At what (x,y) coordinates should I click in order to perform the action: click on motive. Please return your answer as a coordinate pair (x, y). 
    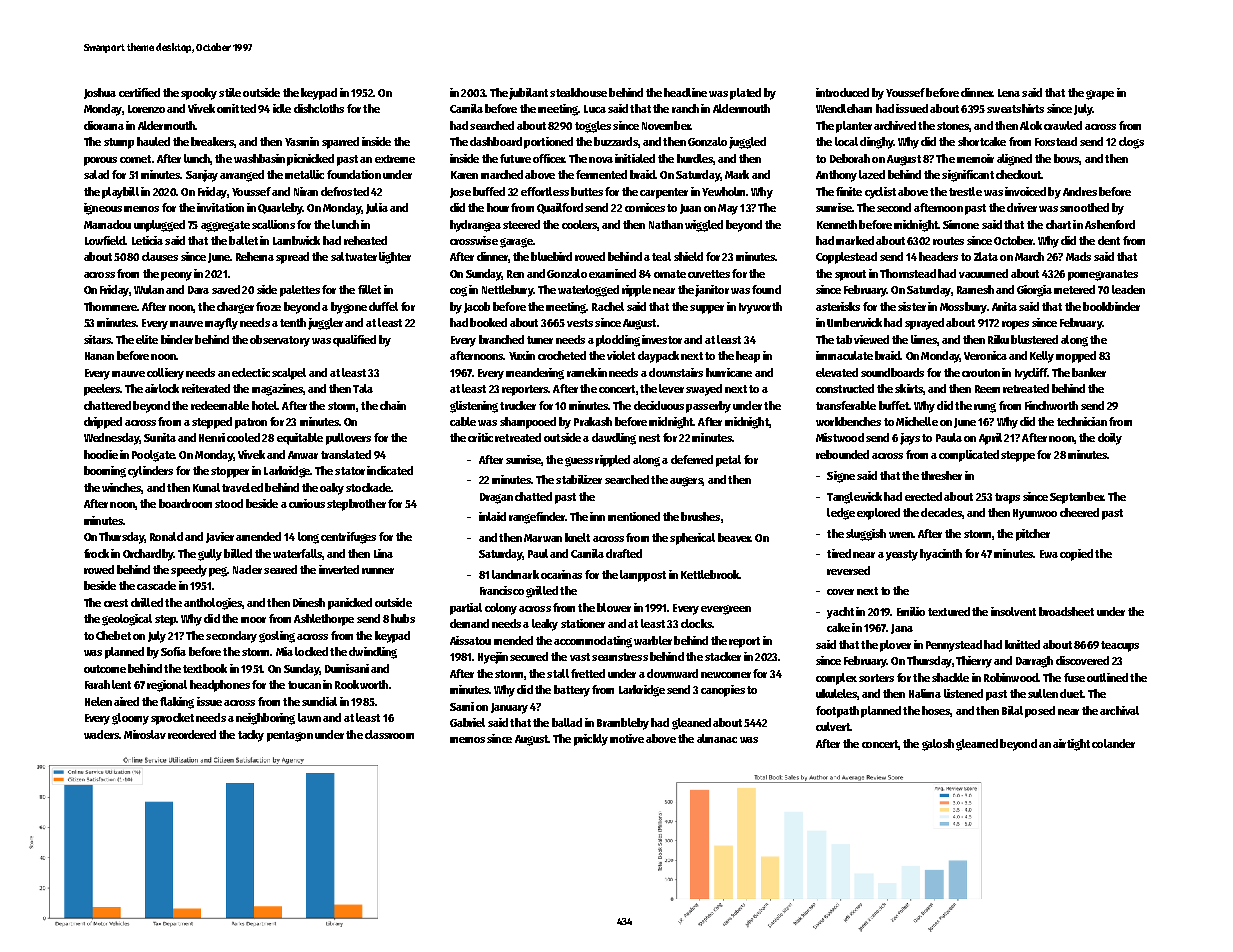
    Looking at the image, I should click on (627, 738).
